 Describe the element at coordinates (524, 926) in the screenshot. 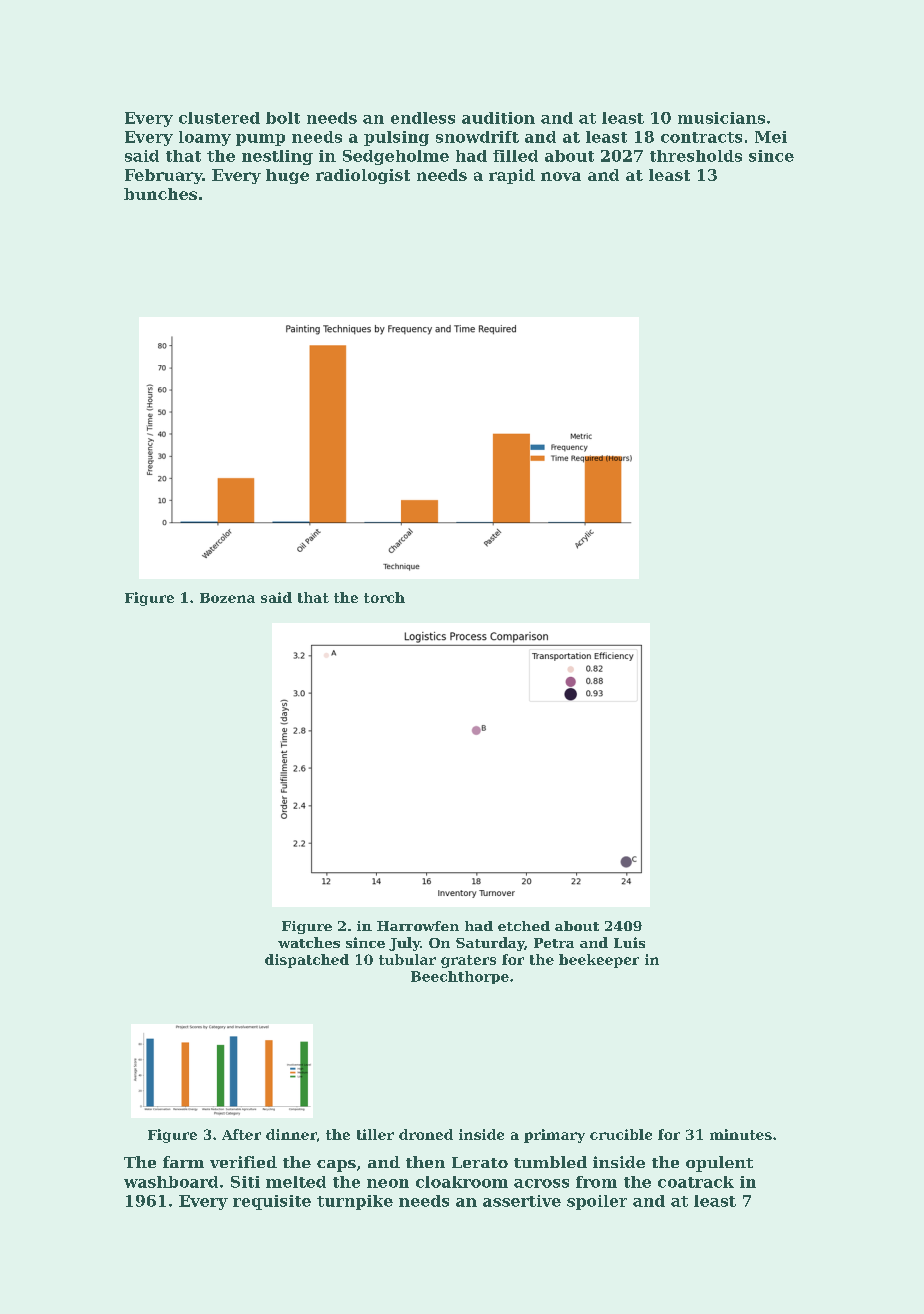

I see `etched` at that location.
